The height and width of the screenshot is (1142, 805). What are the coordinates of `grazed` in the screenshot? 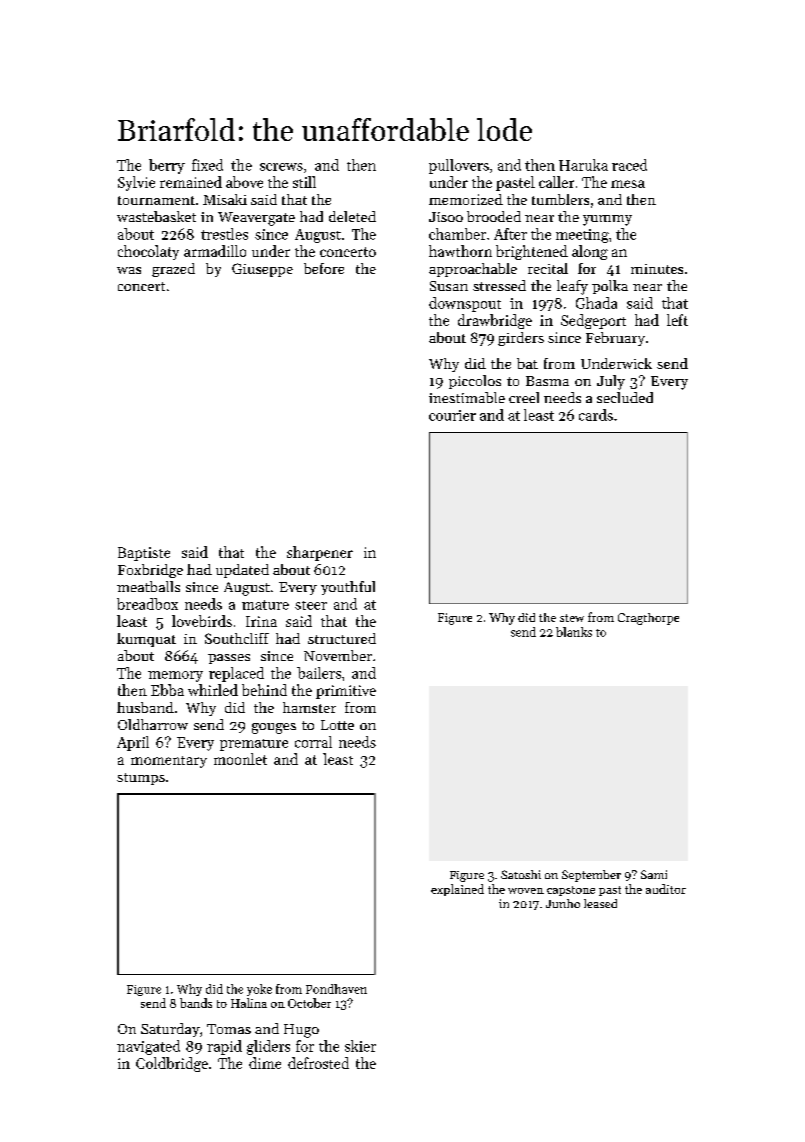 It's located at (173, 270).
